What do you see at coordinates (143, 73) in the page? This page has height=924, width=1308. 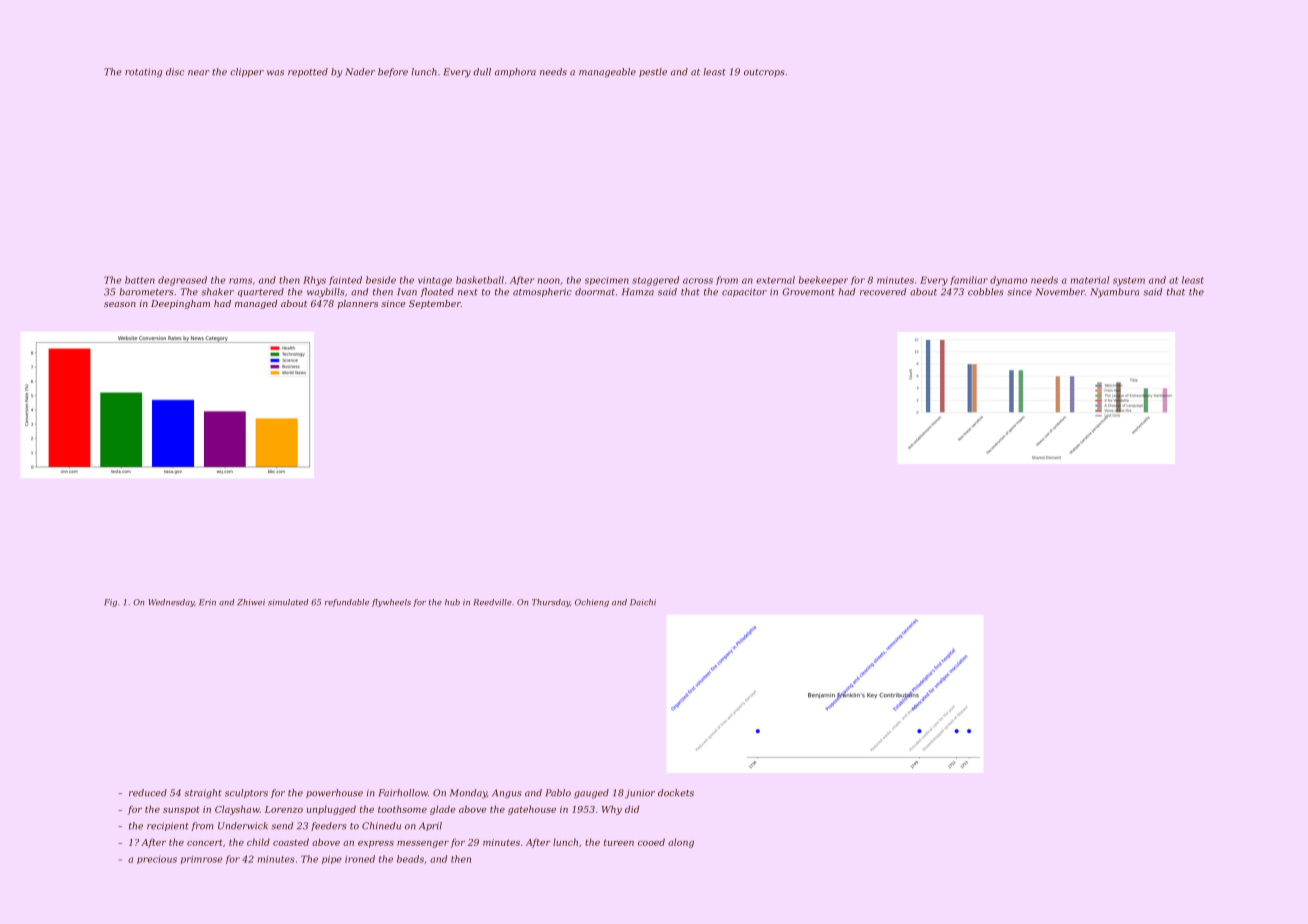 I see `rotating` at bounding box center [143, 73].
